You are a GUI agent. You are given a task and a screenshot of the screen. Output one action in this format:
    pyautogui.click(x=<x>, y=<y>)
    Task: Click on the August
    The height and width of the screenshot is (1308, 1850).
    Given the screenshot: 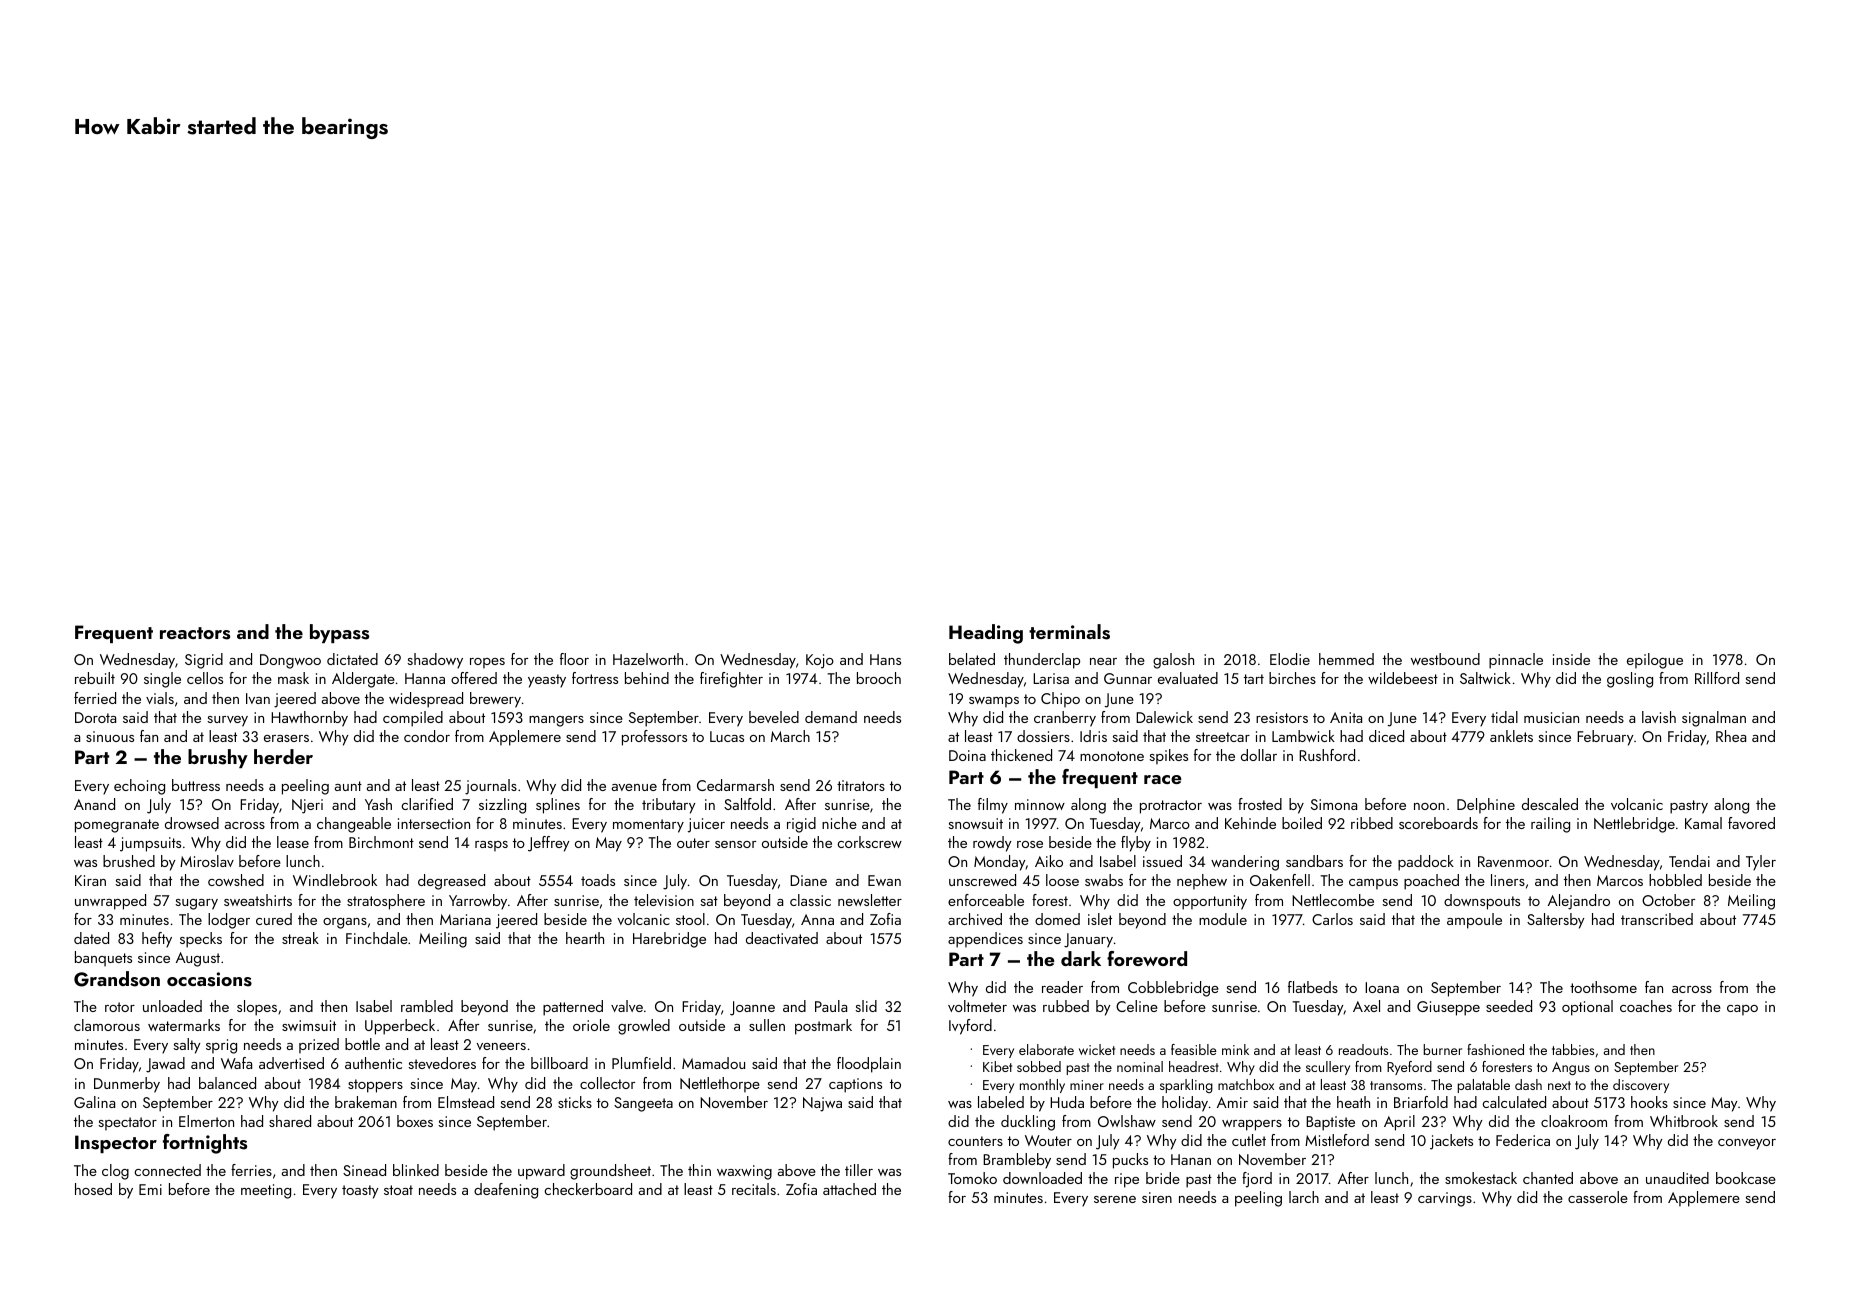 What is the action you would take?
    pyautogui.click(x=198, y=959)
